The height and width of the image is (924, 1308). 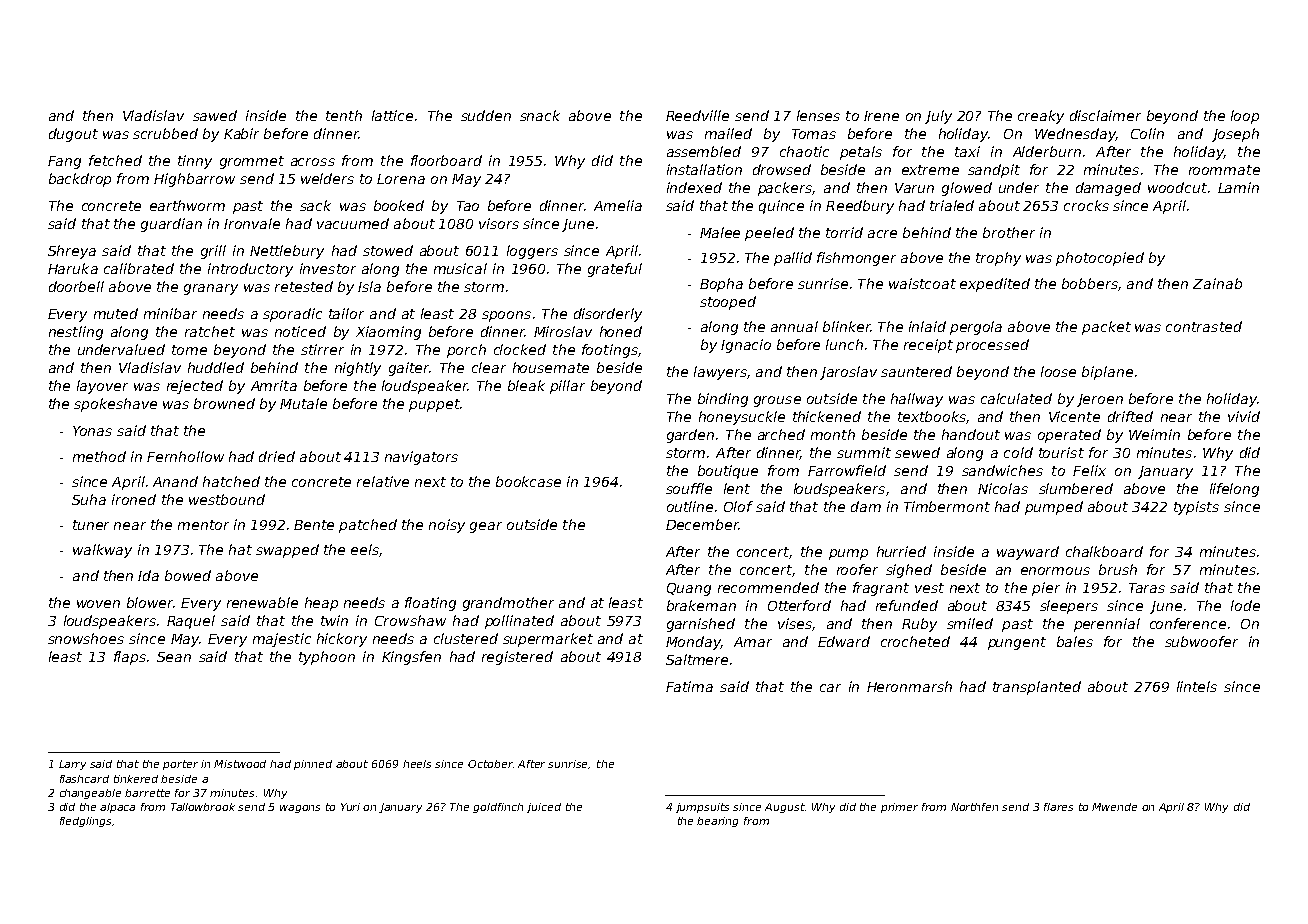 I want to click on retested, so click(x=304, y=286).
